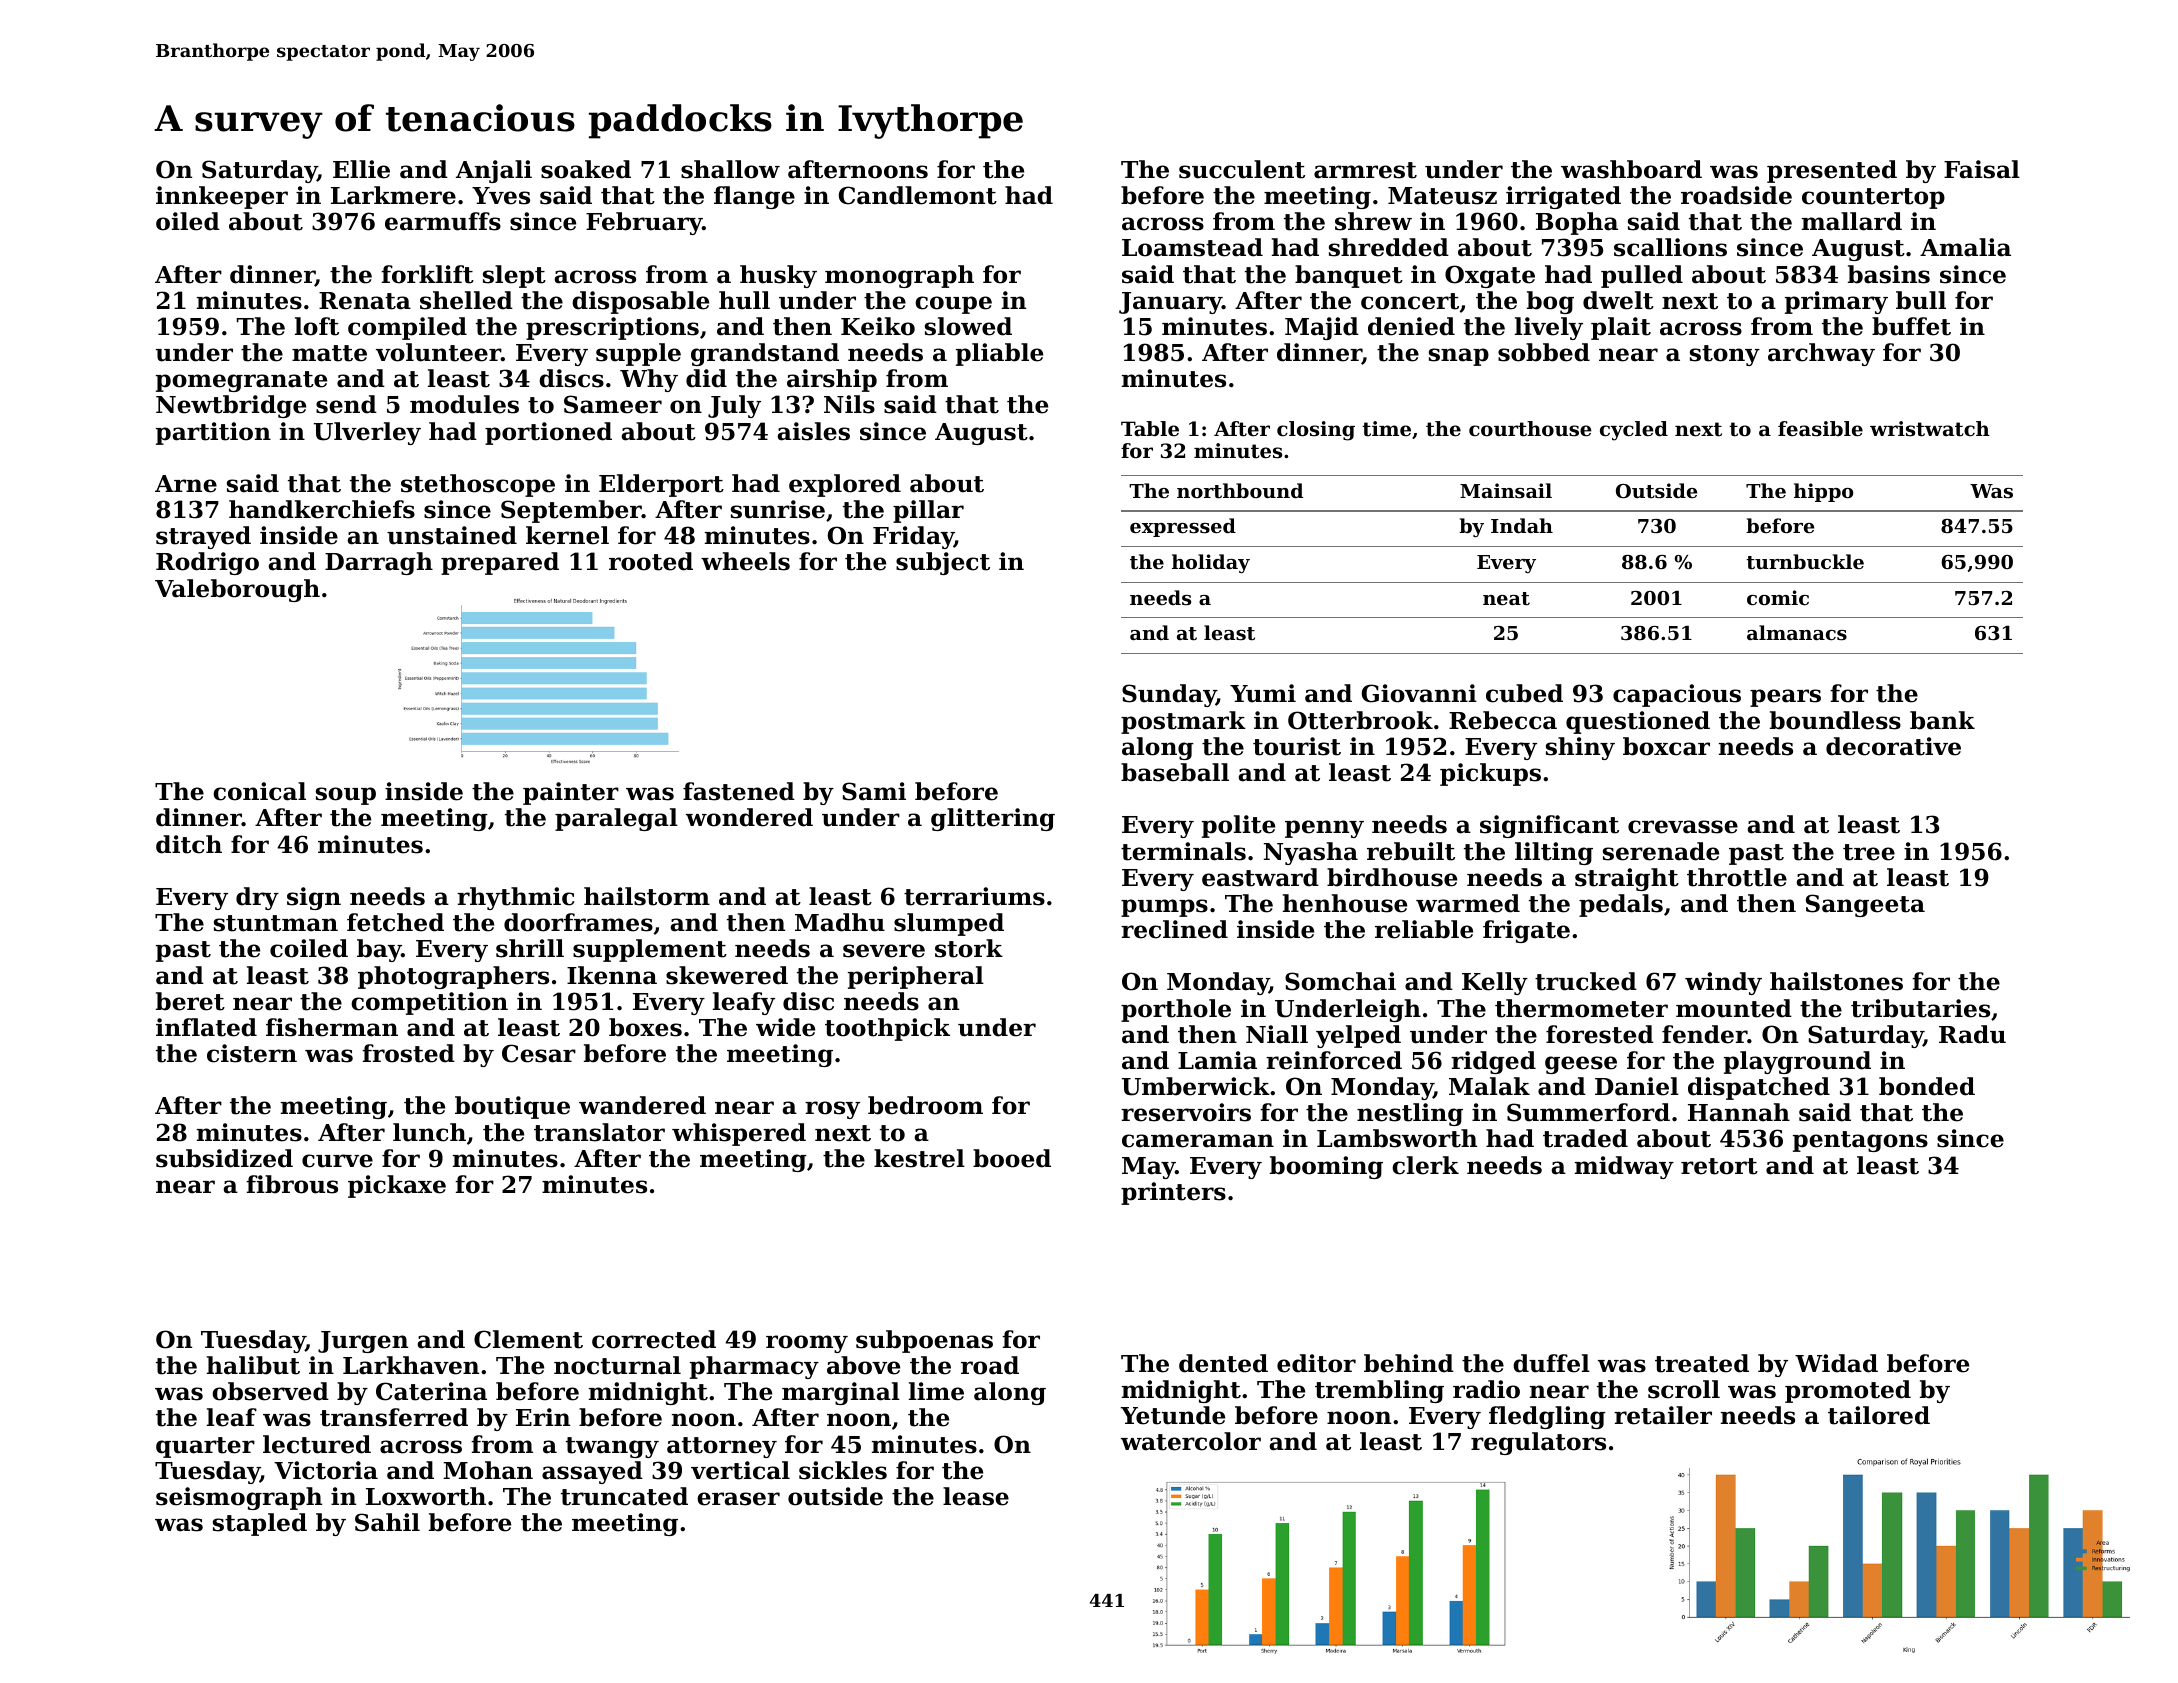  What do you see at coordinates (1860, 1141) in the screenshot?
I see `pentagons` at bounding box center [1860, 1141].
